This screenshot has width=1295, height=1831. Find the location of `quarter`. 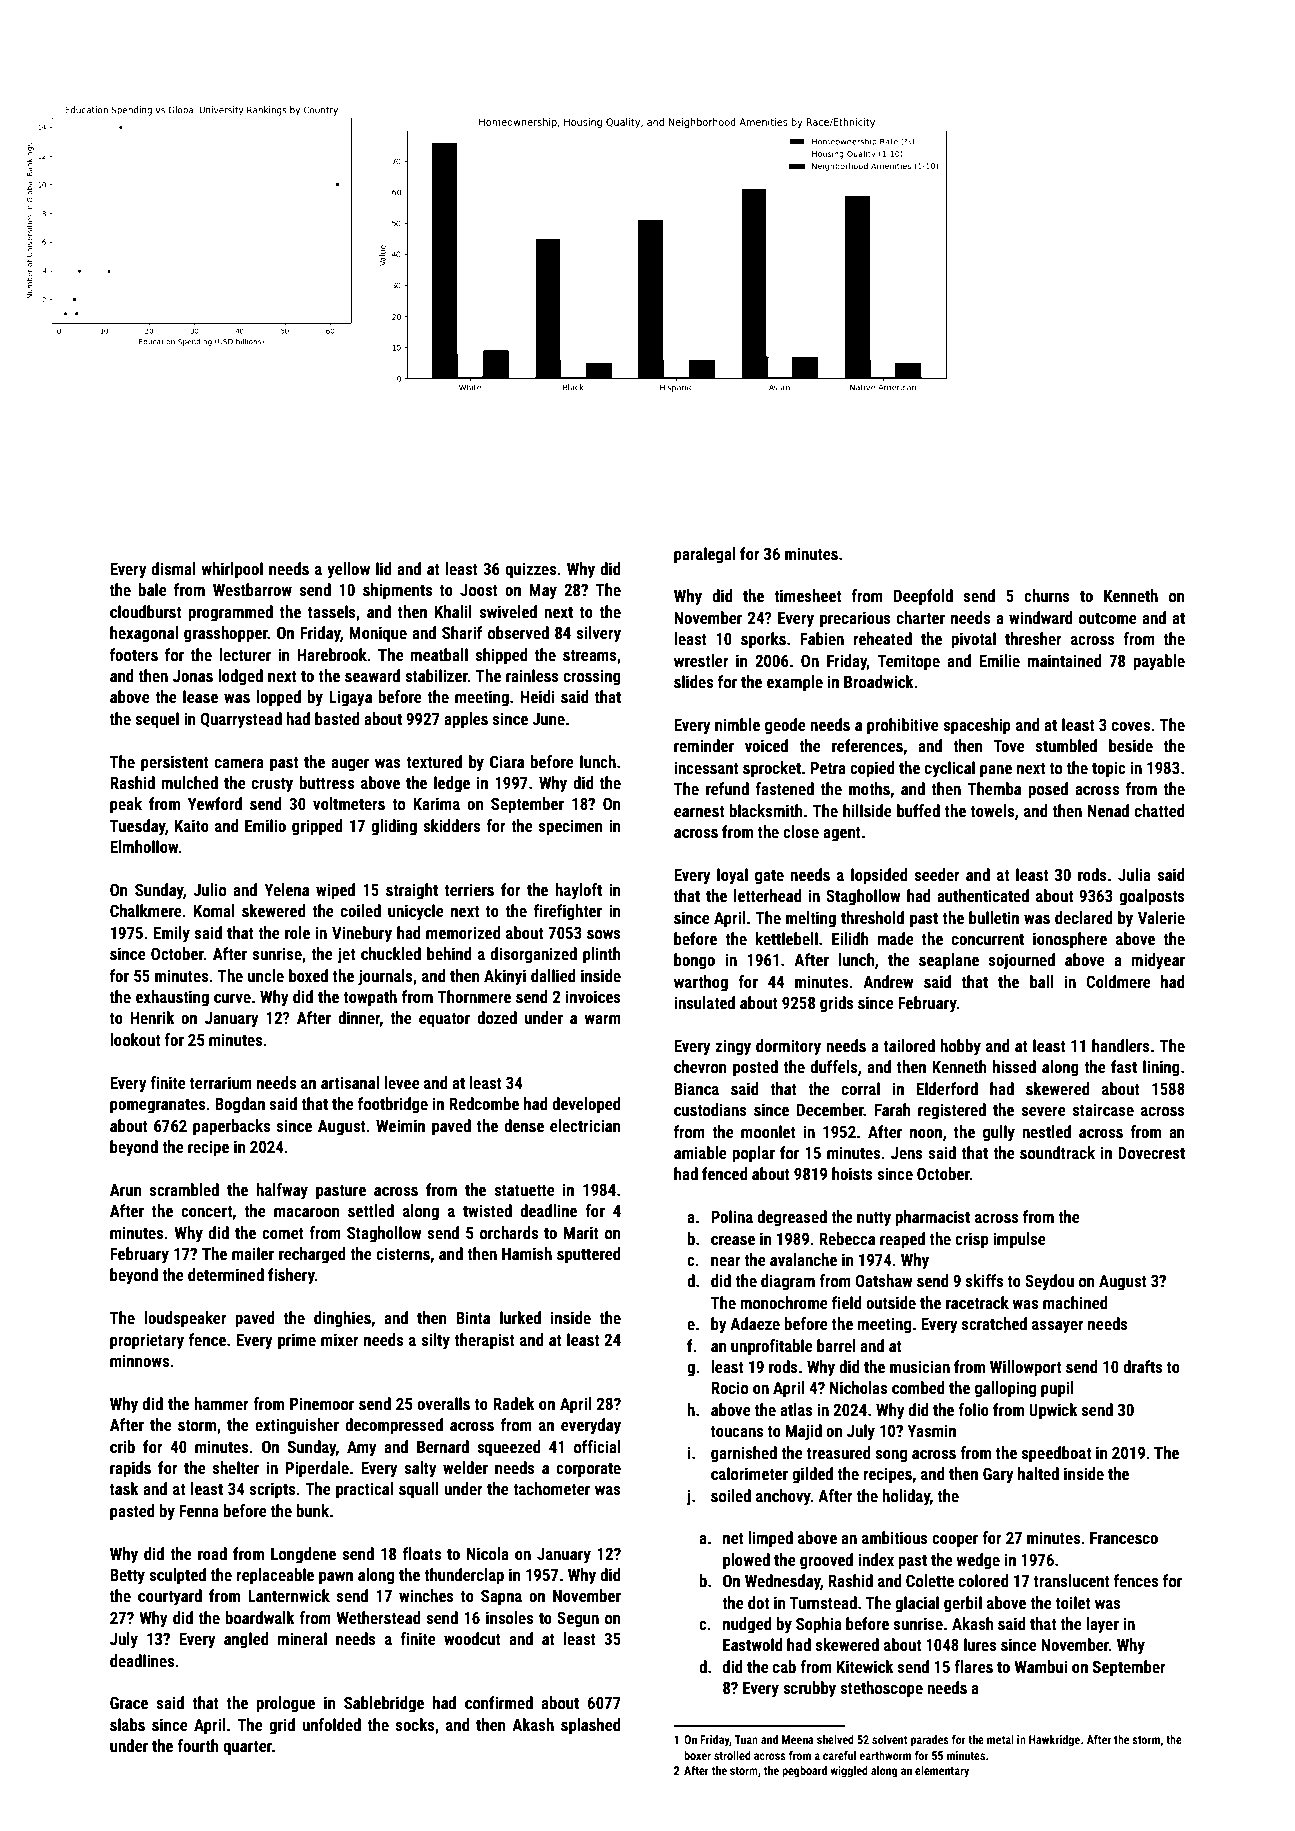

quarter is located at coordinates (247, 1748).
